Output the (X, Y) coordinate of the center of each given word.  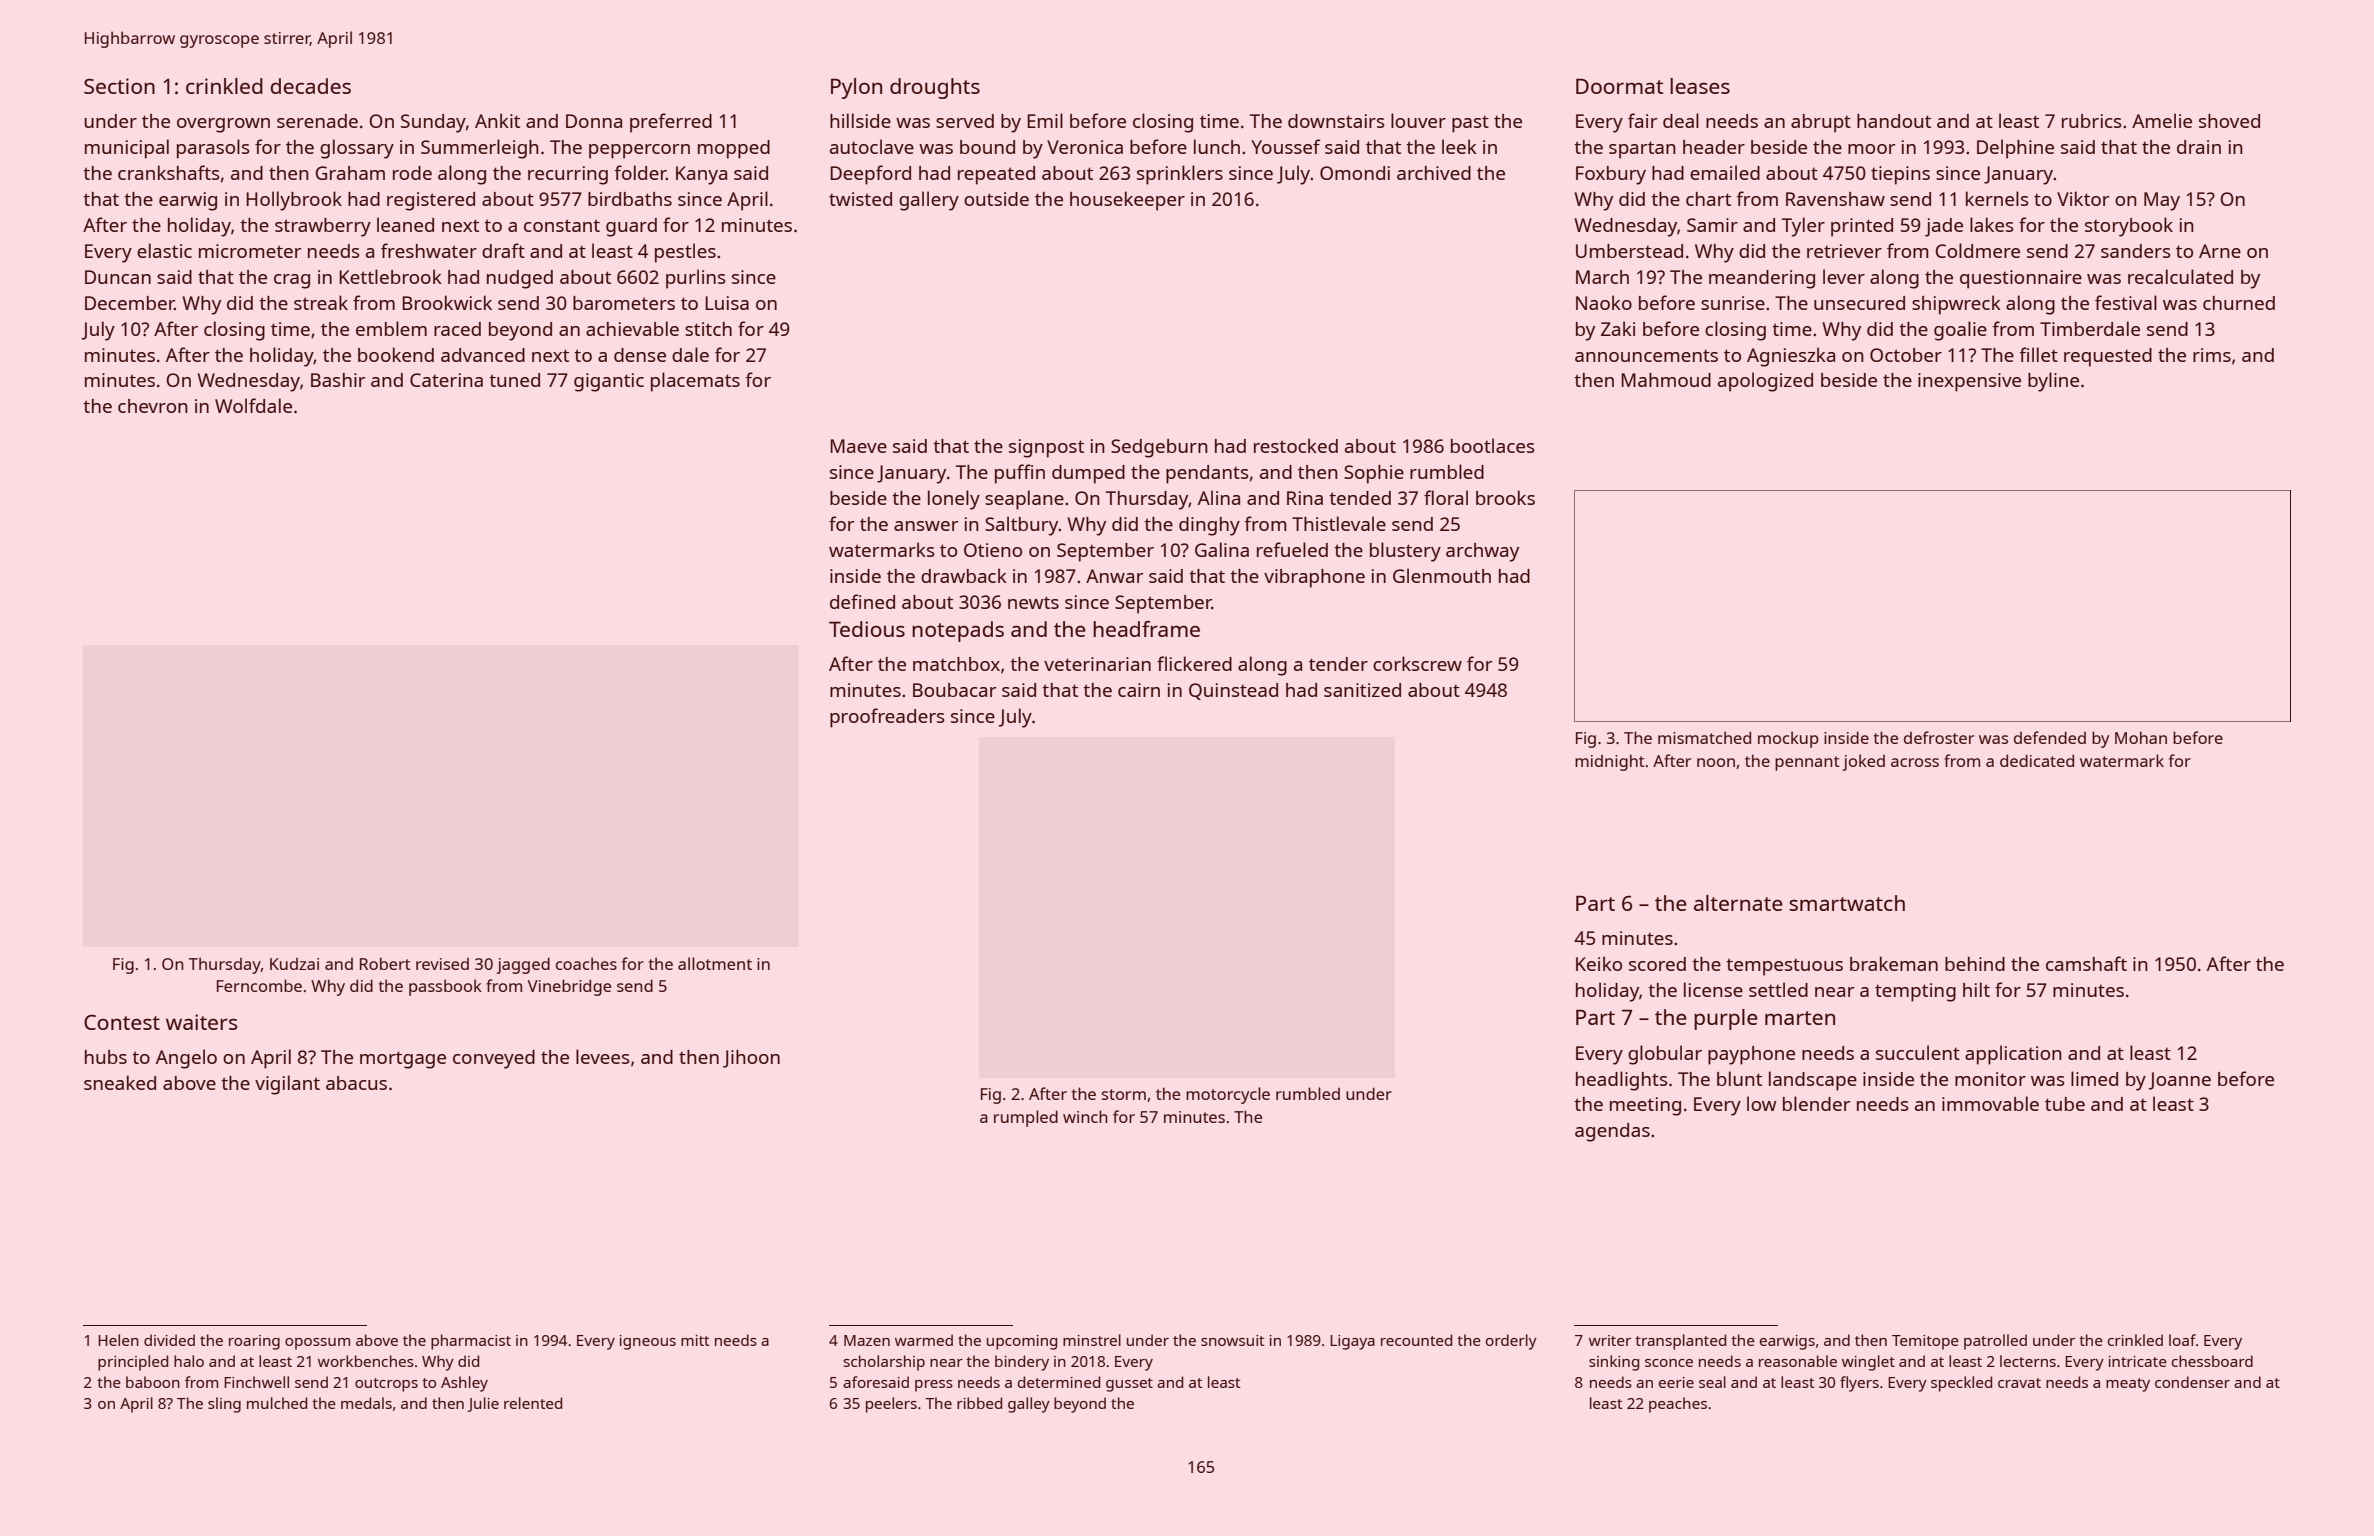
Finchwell (256, 1382)
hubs (106, 1057)
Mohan (2141, 737)
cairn (1139, 690)
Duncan (118, 277)
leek (1459, 146)
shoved (2229, 121)
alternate (1738, 903)
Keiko (1599, 963)
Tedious (867, 629)
